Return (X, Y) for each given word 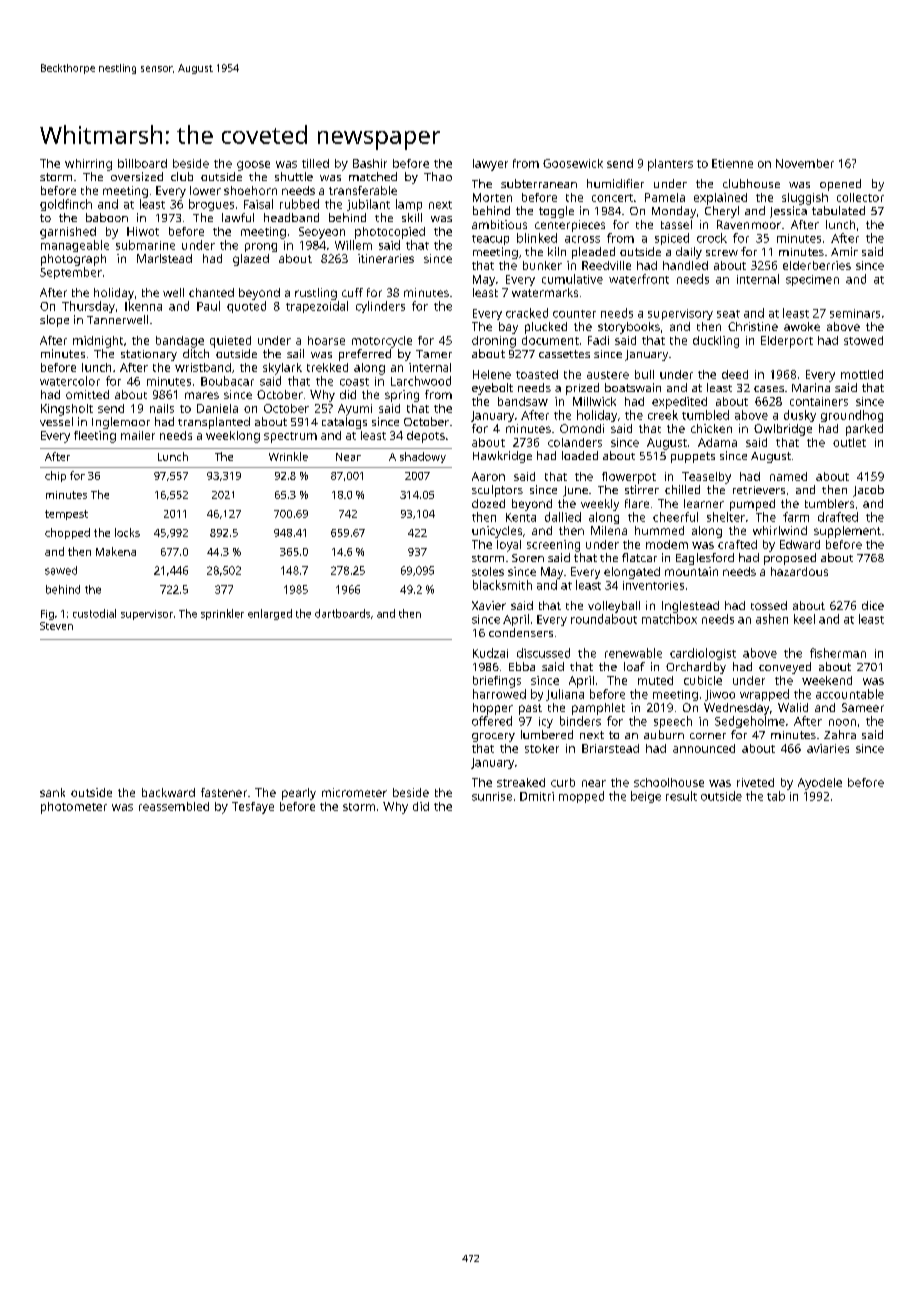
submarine (145, 245)
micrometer (354, 792)
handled (685, 265)
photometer (74, 808)
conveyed (785, 668)
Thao (438, 176)
